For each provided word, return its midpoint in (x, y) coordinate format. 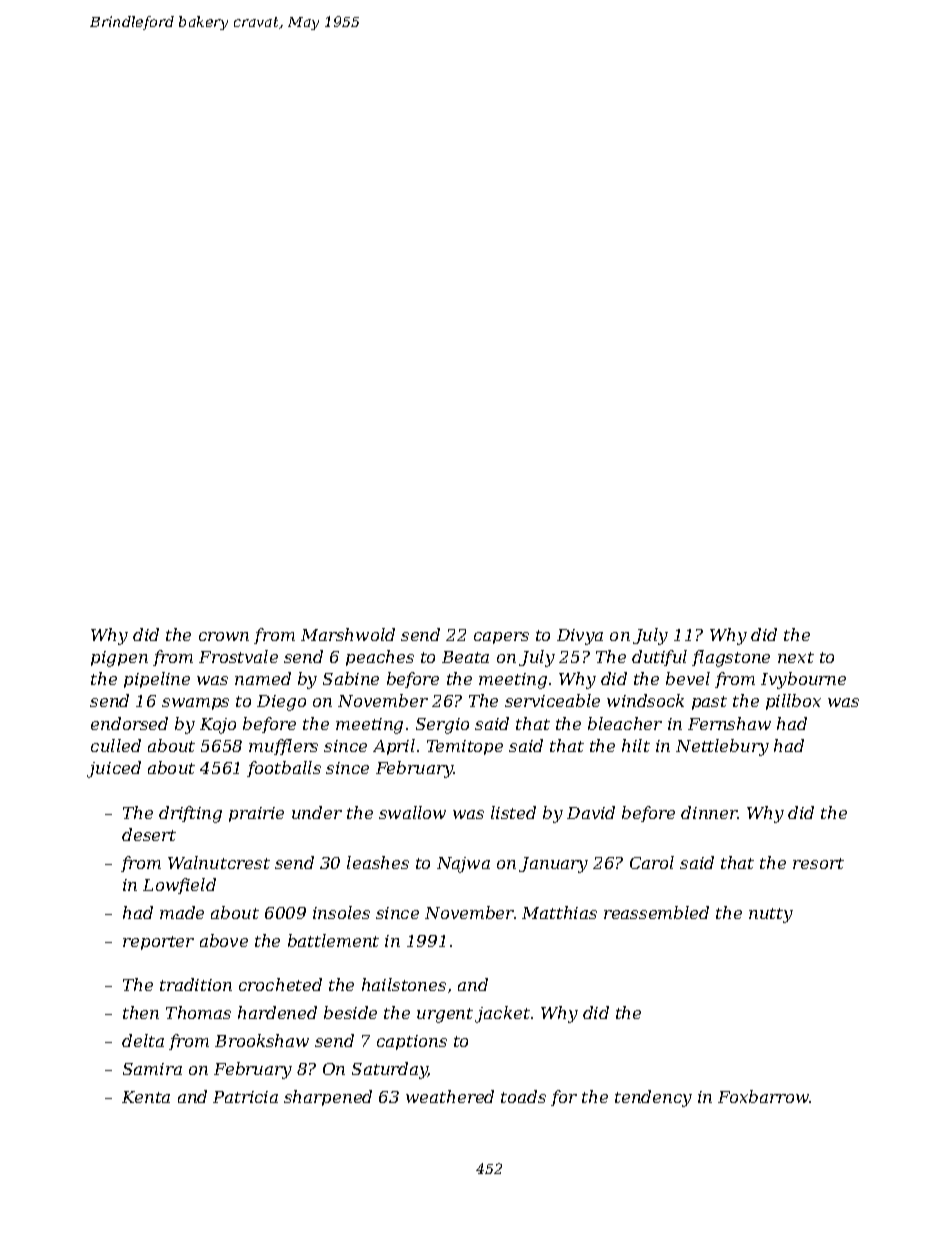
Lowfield (179, 886)
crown (224, 636)
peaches (380, 658)
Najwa (463, 865)
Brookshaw (262, 1040)
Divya (580, 637)
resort (818, 863)
